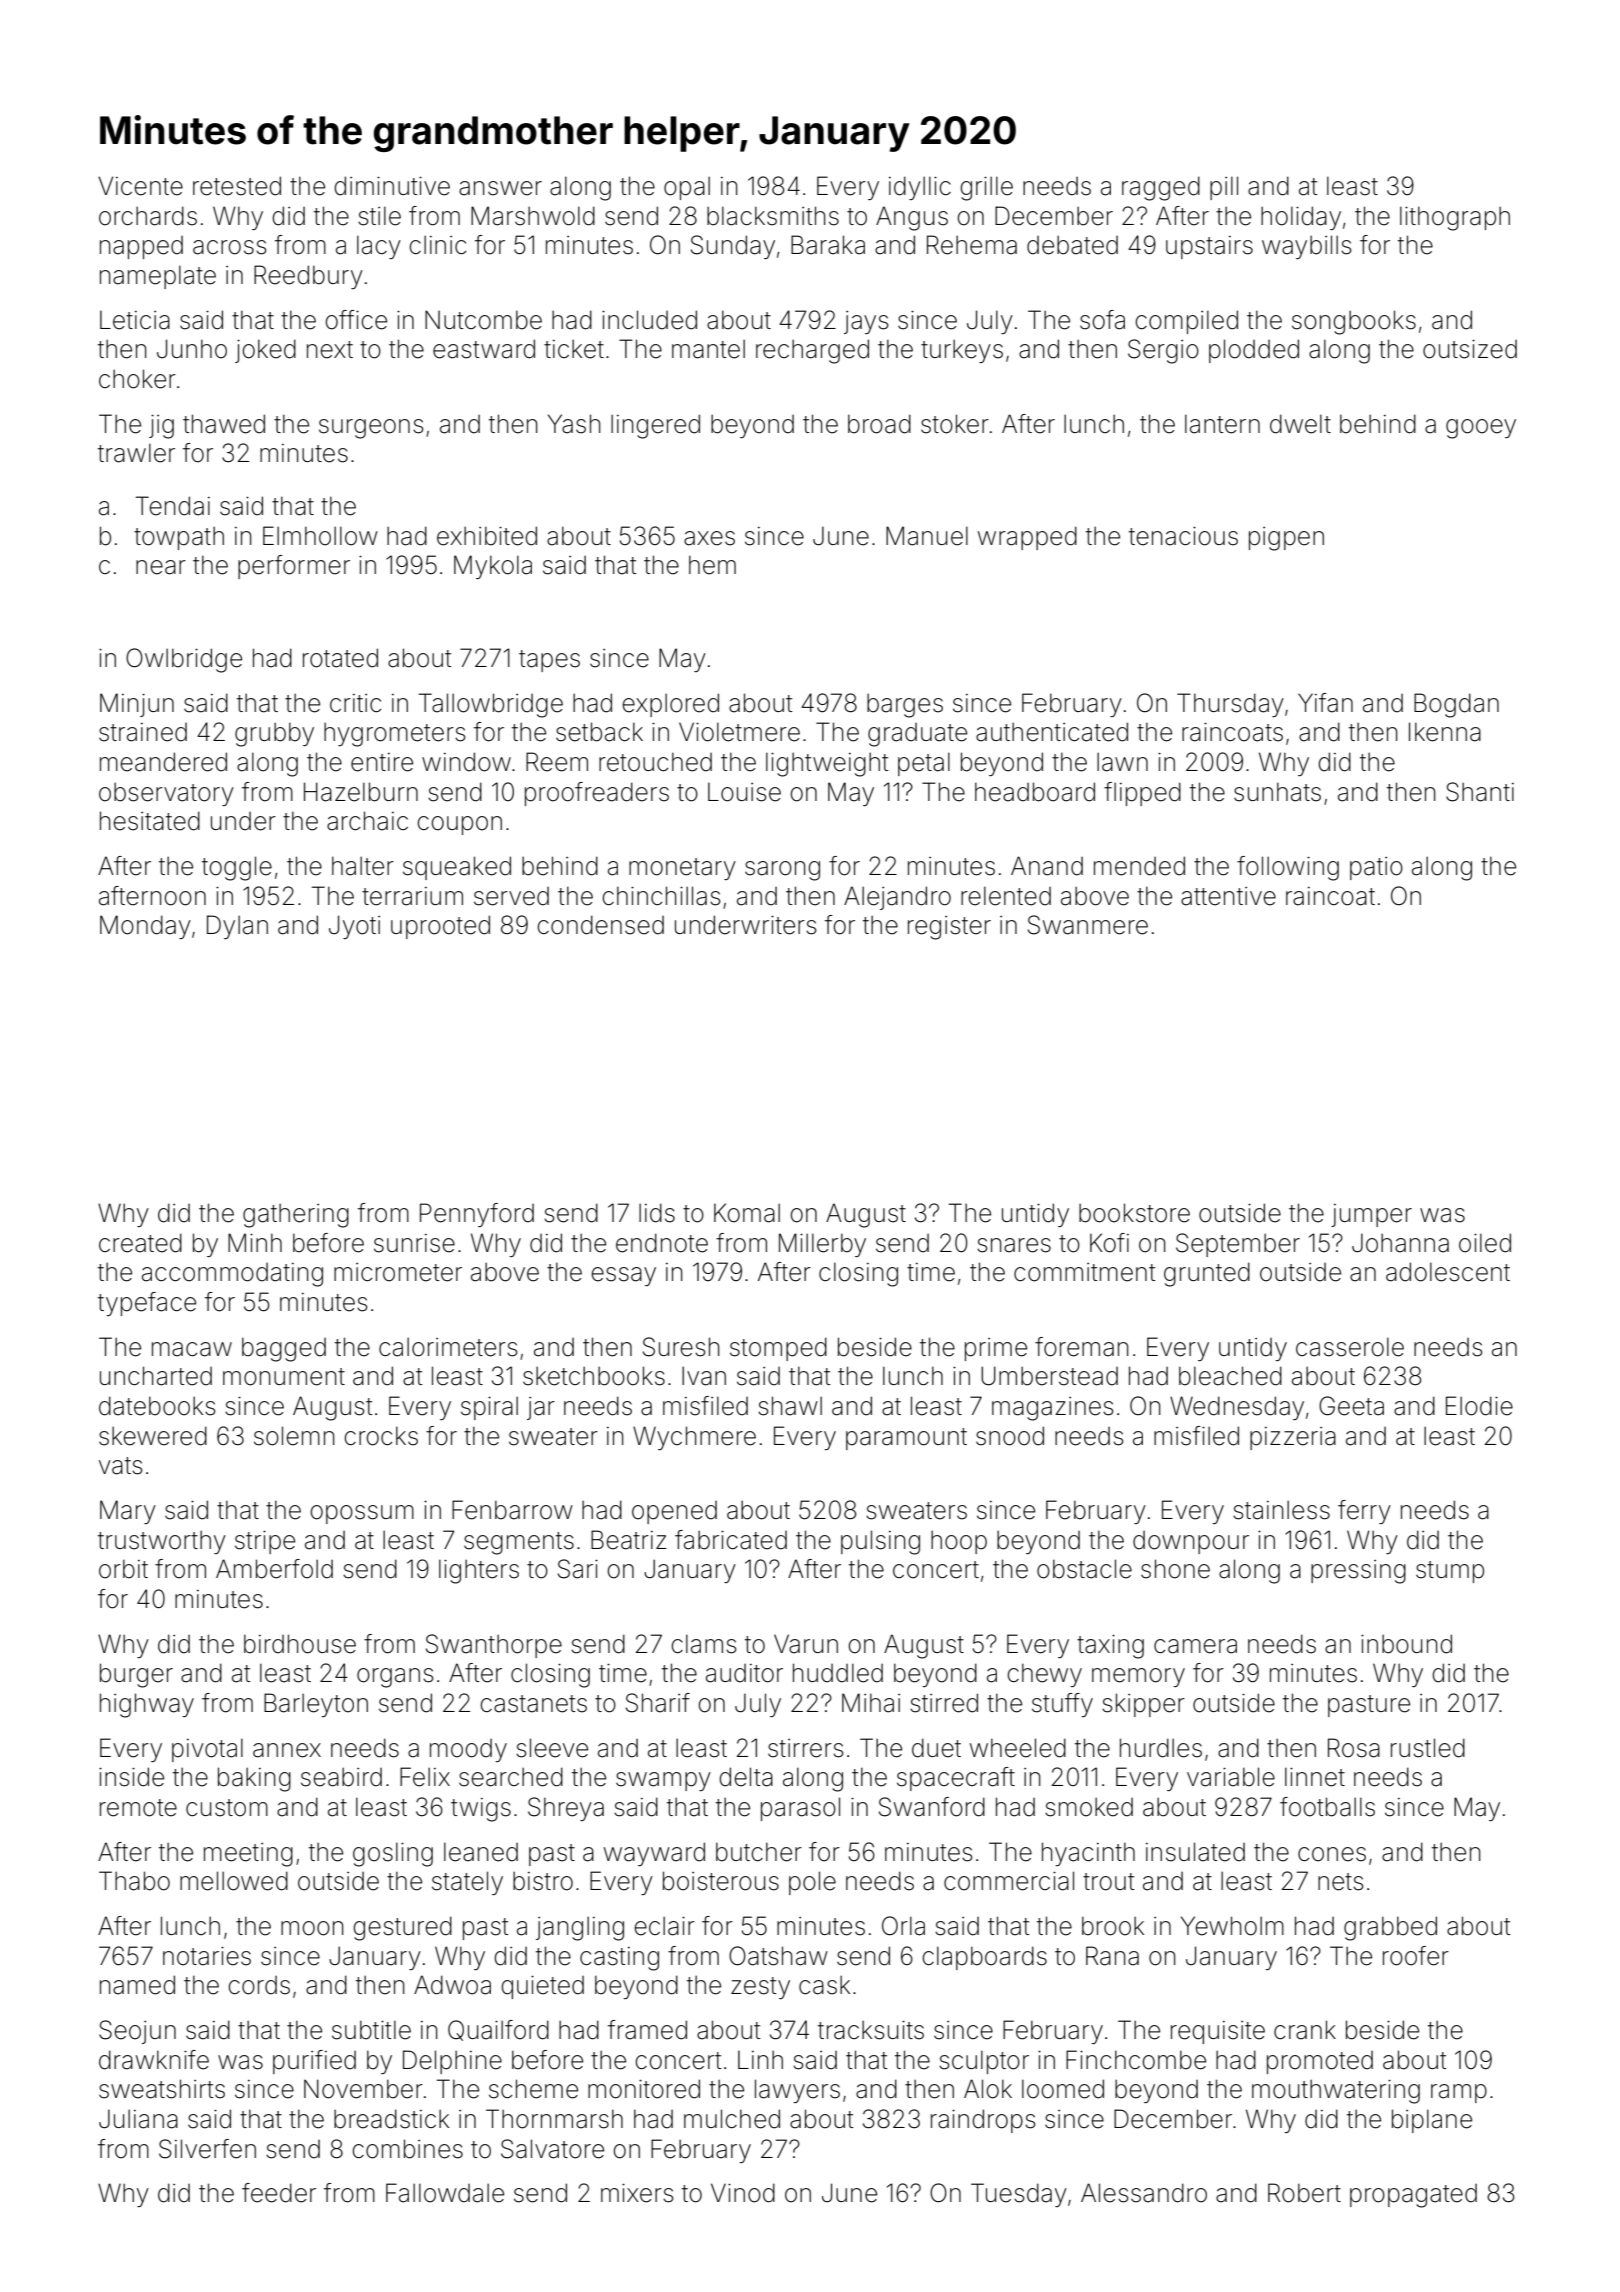  I want to click on barges, so click(905, 705).
